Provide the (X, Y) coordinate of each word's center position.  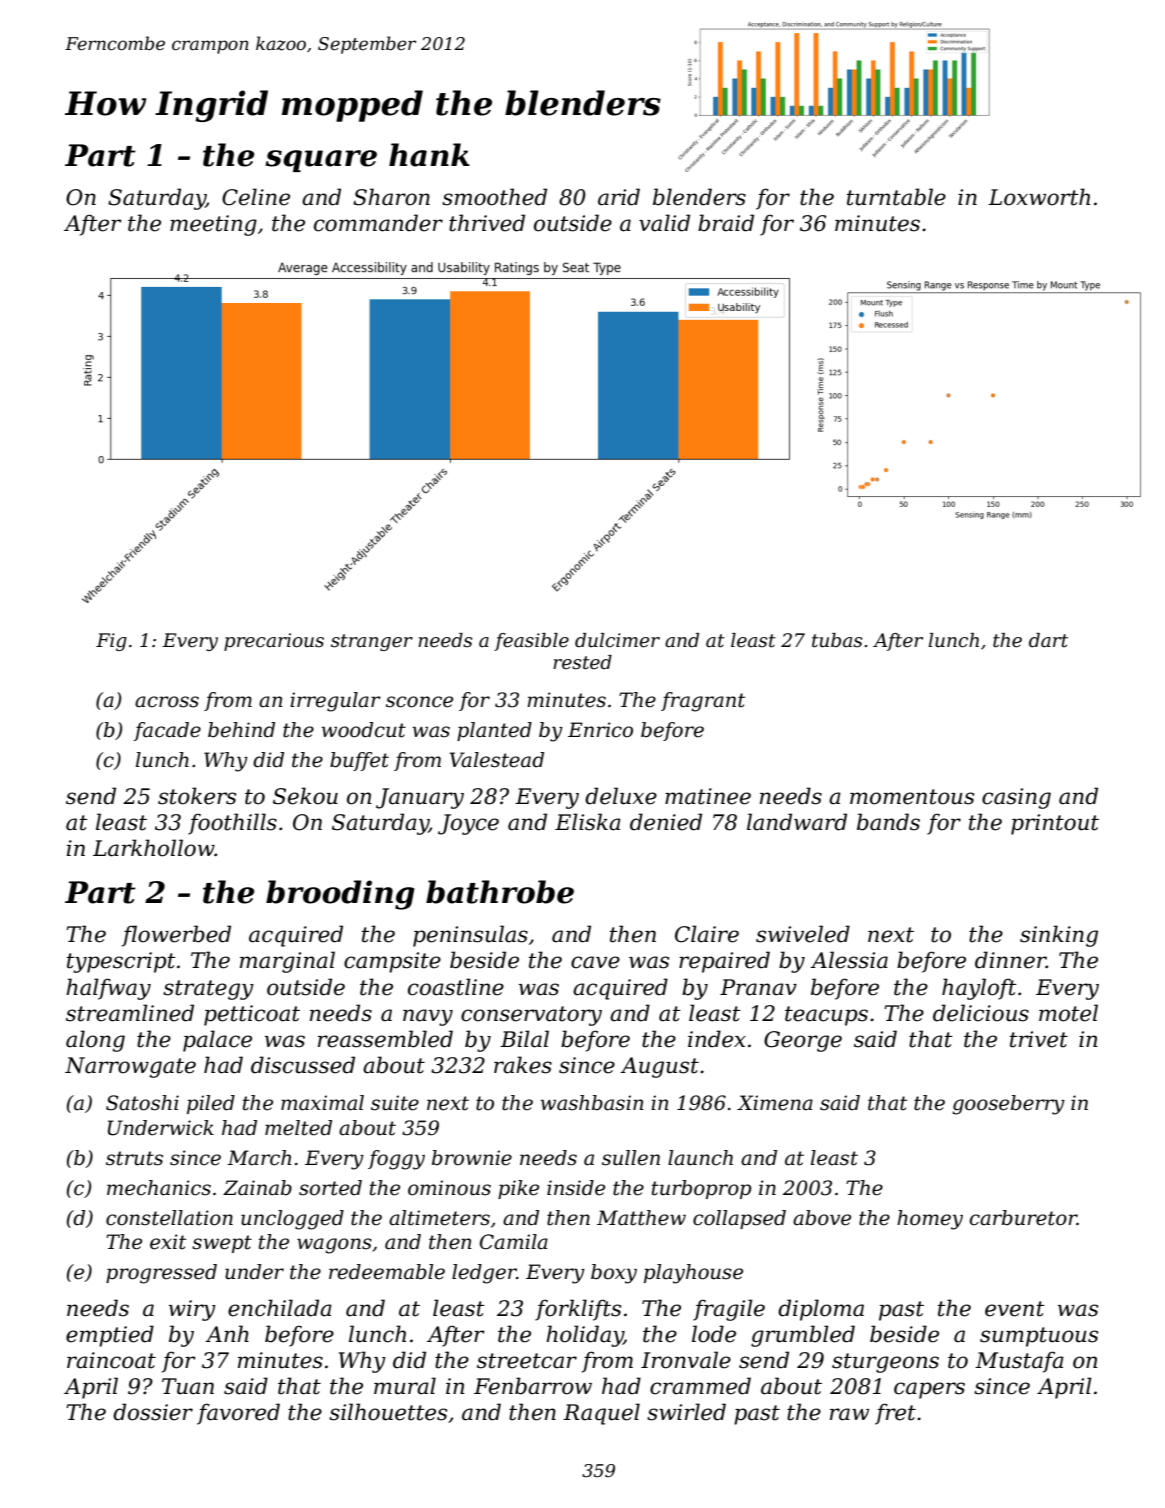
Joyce (468, 824)
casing (1016, 798)
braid (726, 223)
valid (664, 223)
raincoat (111, 1360)
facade (167, 731)
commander (378, 223)
